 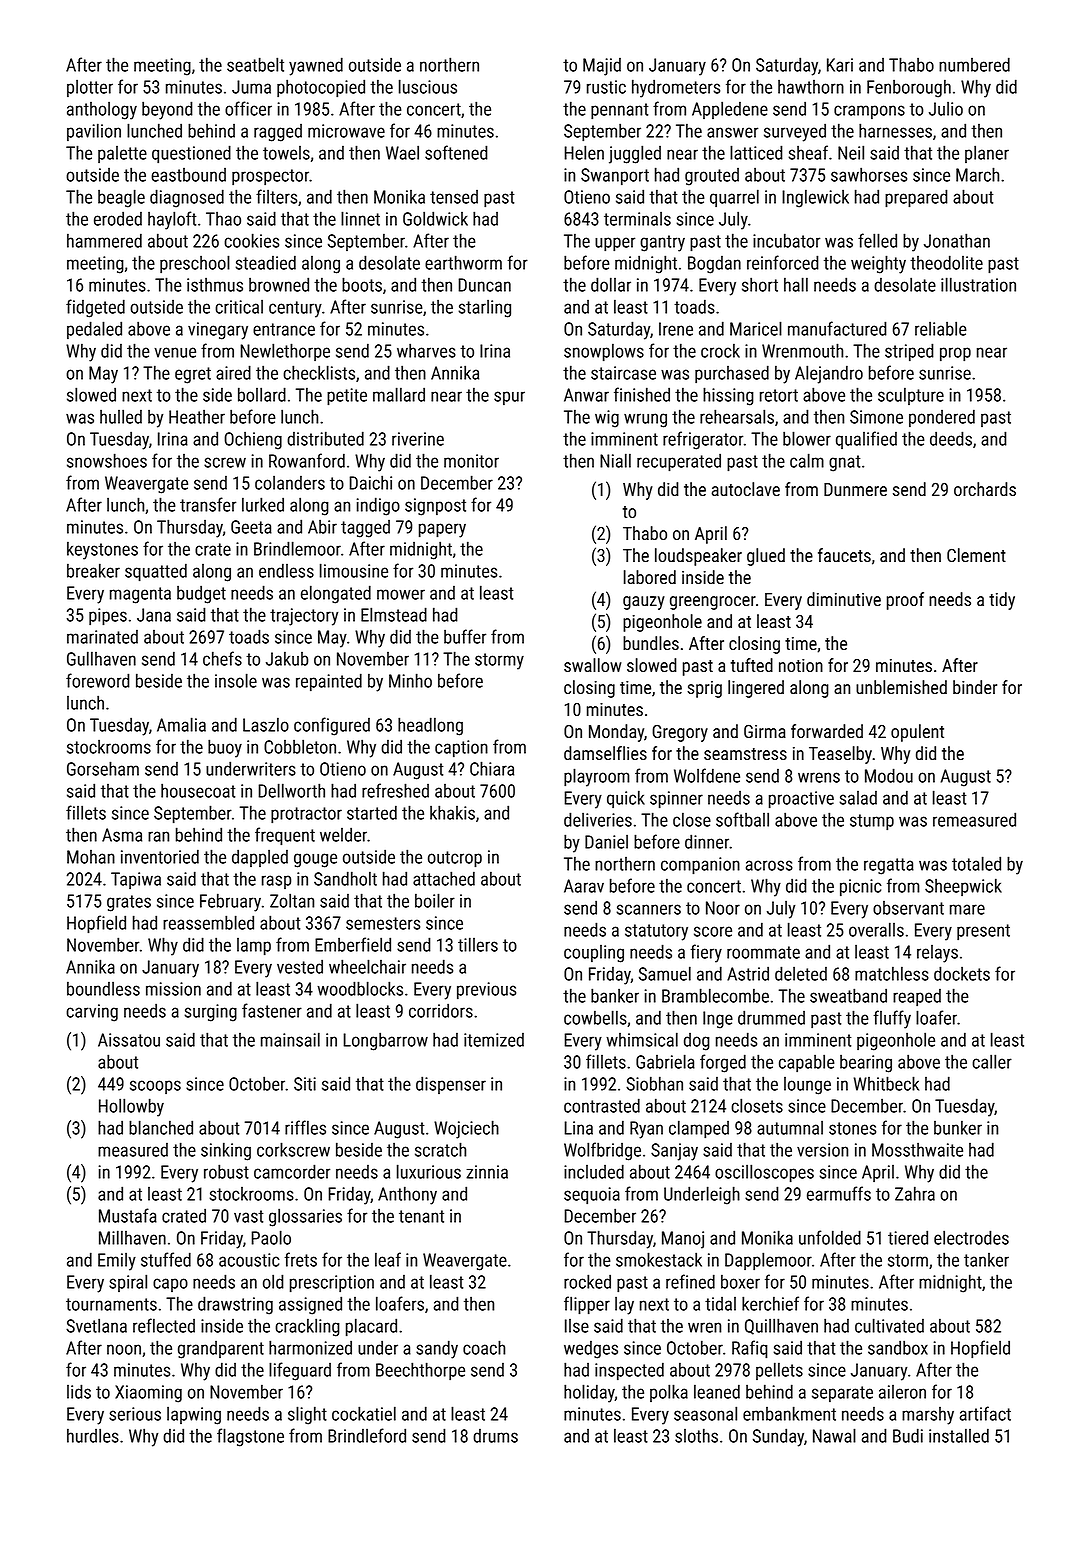 I want to click on stuffed, so click(x=166, y=1259).
